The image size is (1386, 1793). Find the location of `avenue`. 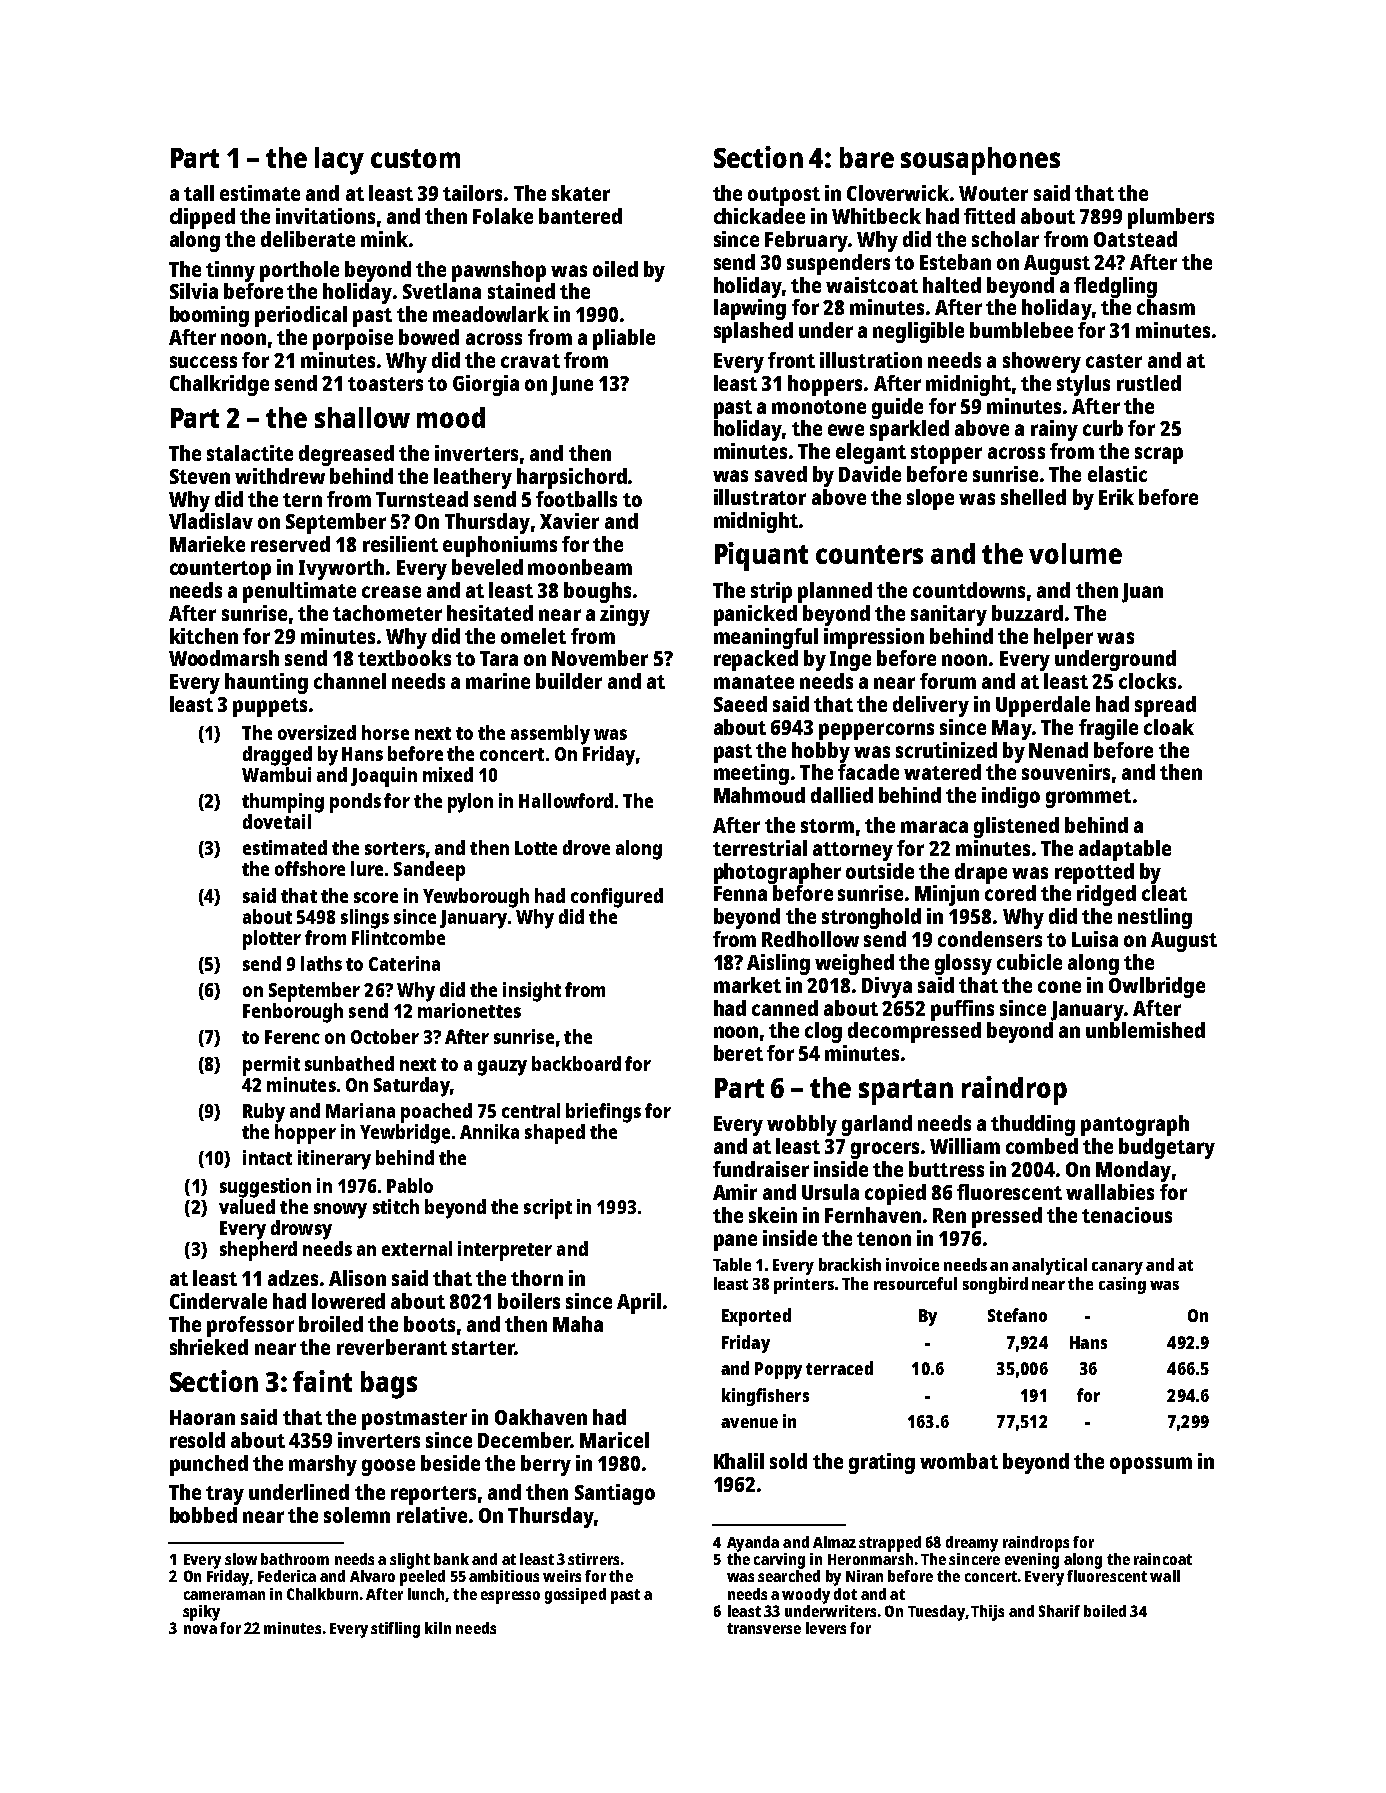

avenue is located at coordinates (749, 1423).
